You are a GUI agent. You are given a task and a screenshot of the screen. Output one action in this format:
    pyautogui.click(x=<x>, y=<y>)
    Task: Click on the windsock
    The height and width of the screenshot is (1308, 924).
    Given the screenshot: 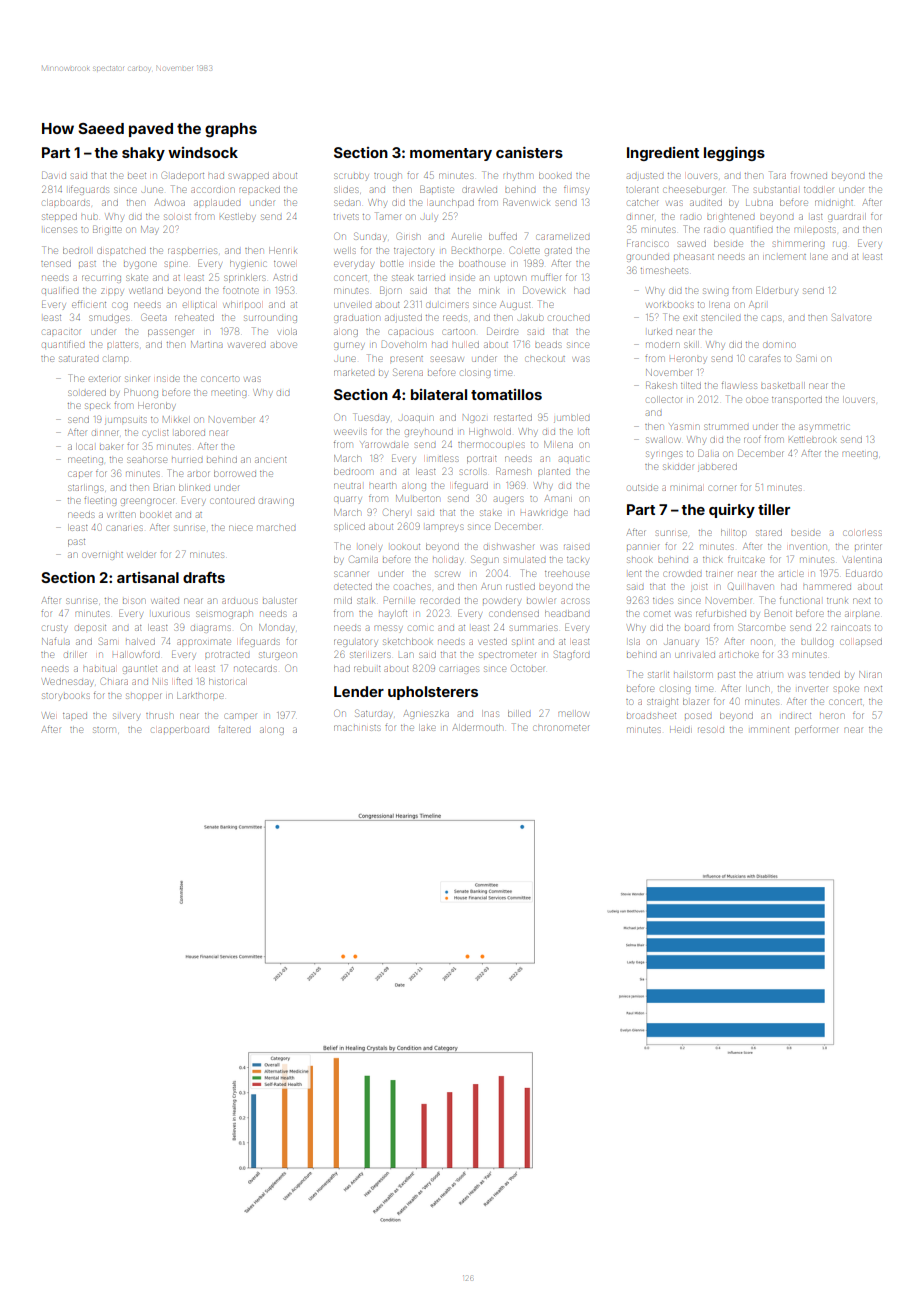 What is the action you would take?
    pyautogui.click(x=203, y=152)
